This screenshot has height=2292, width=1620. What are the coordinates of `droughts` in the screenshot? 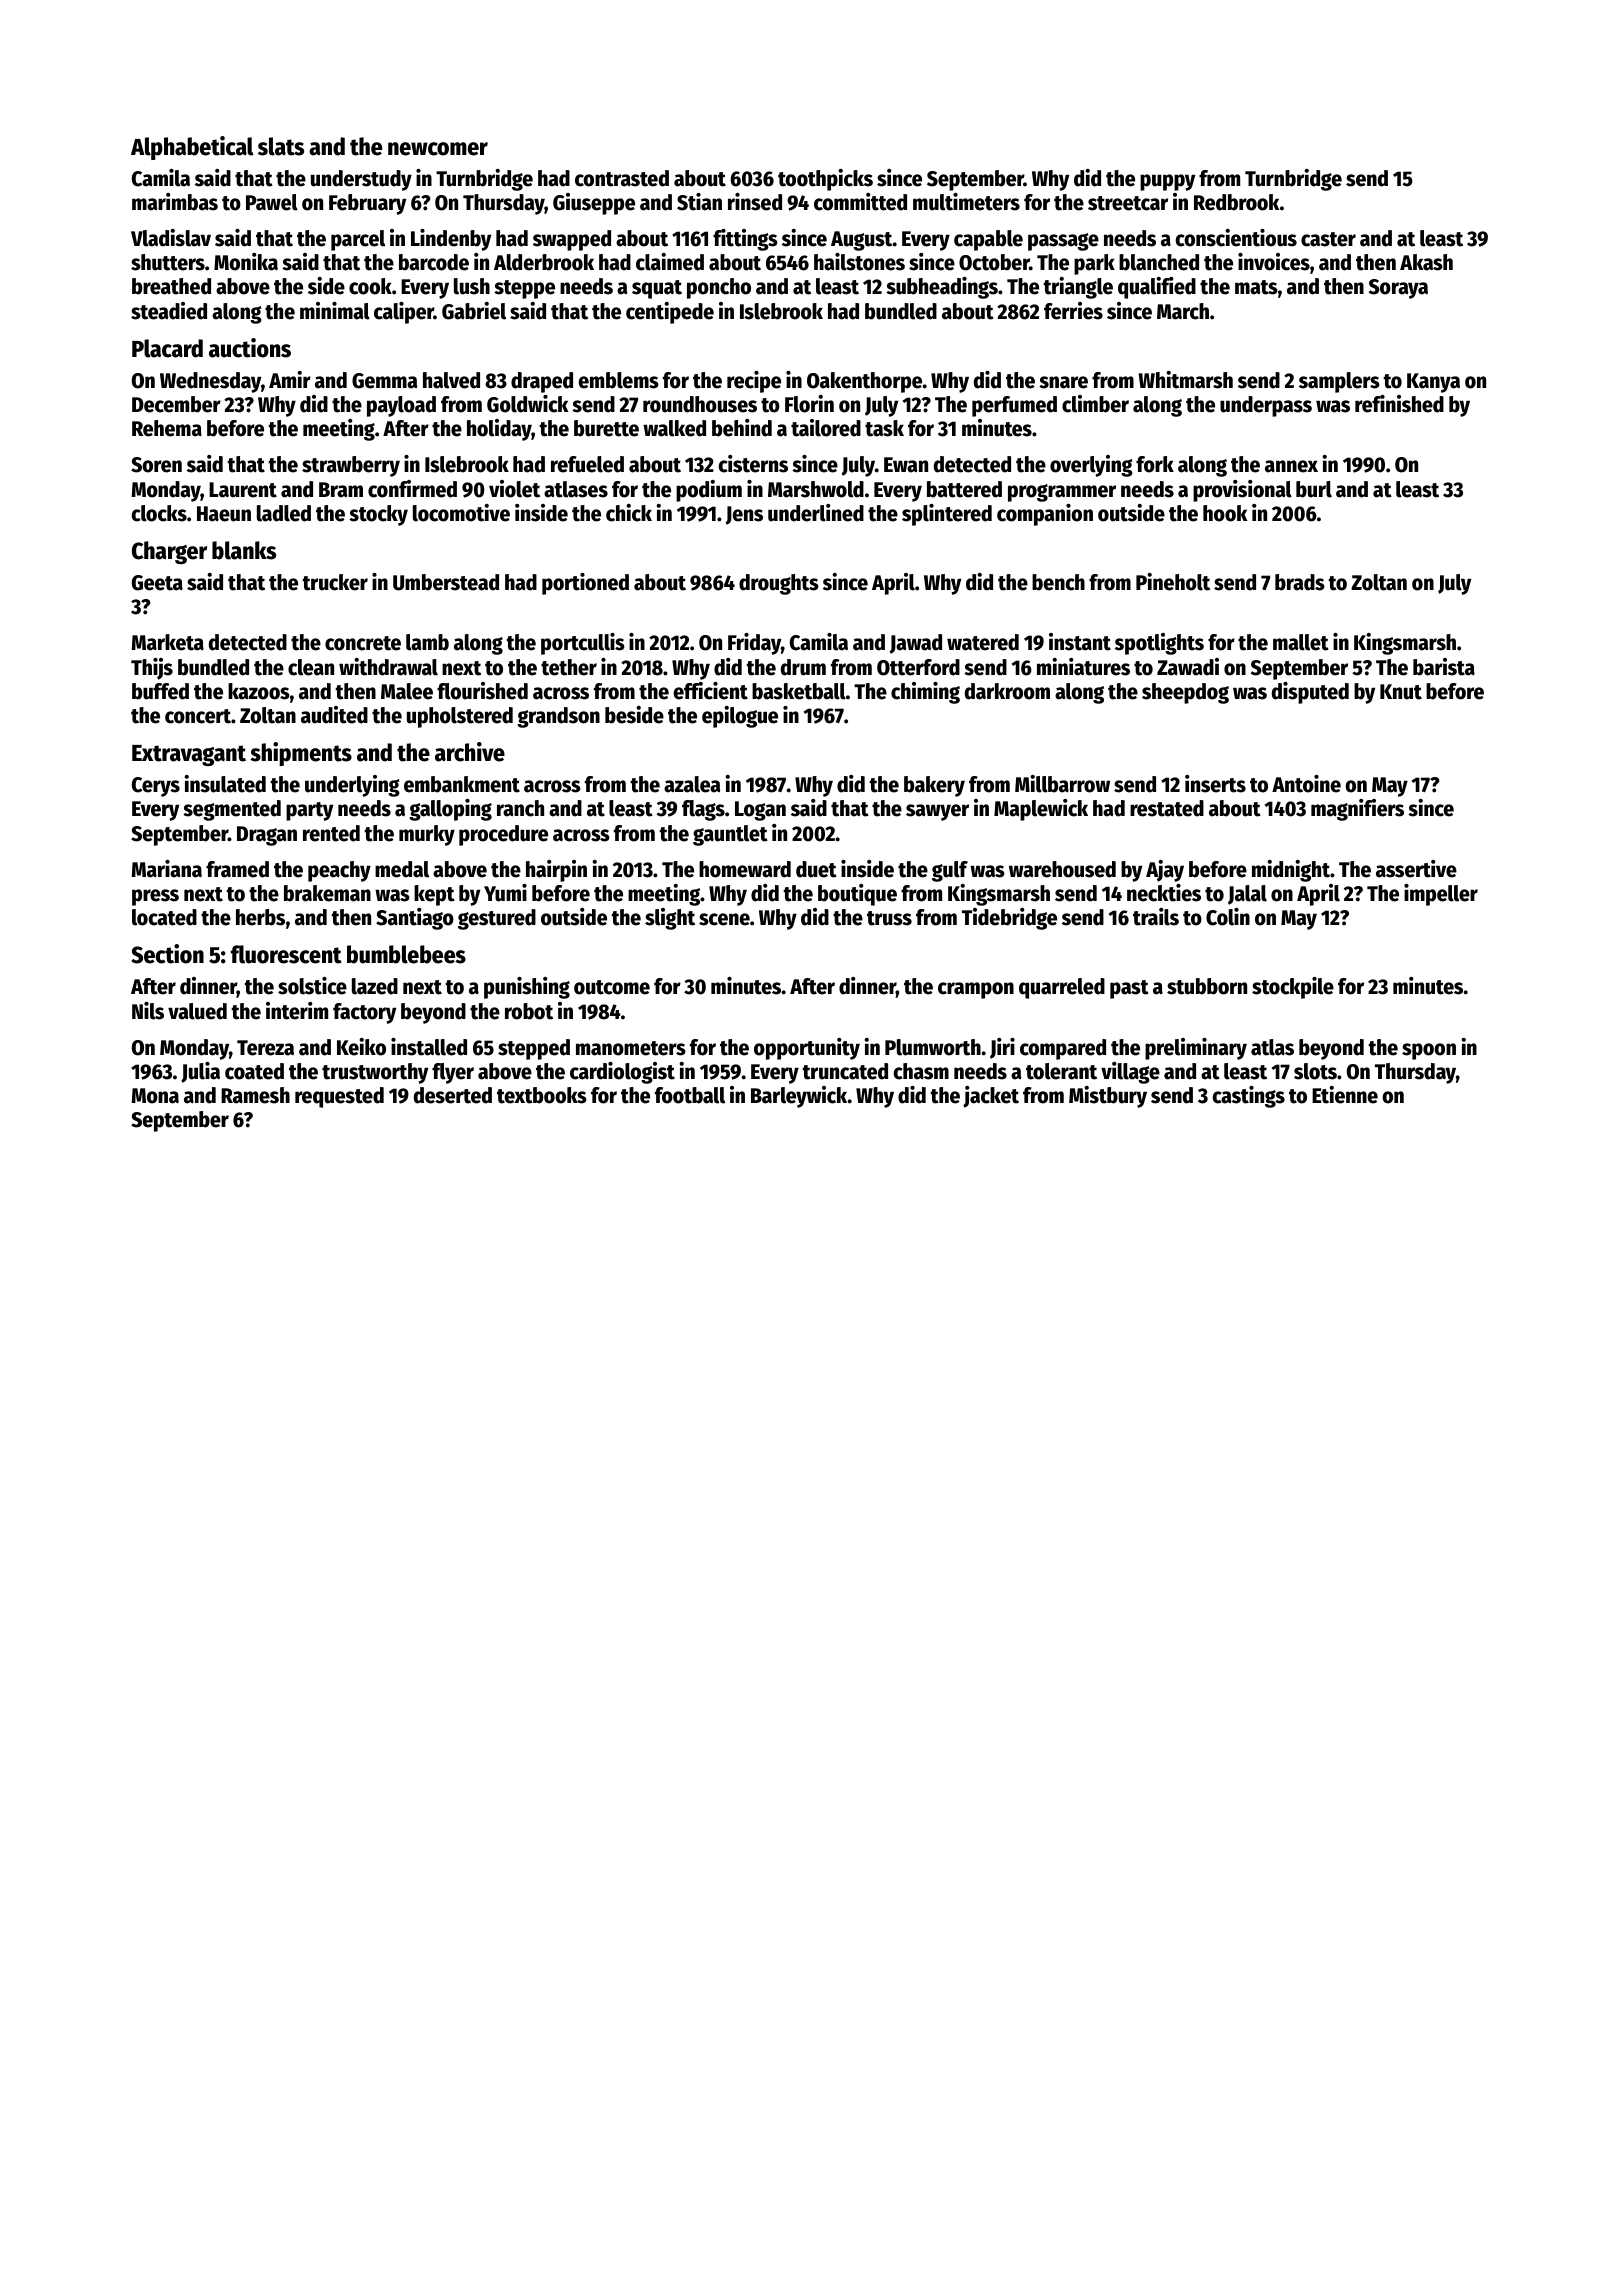 It's located at (779, 584).
